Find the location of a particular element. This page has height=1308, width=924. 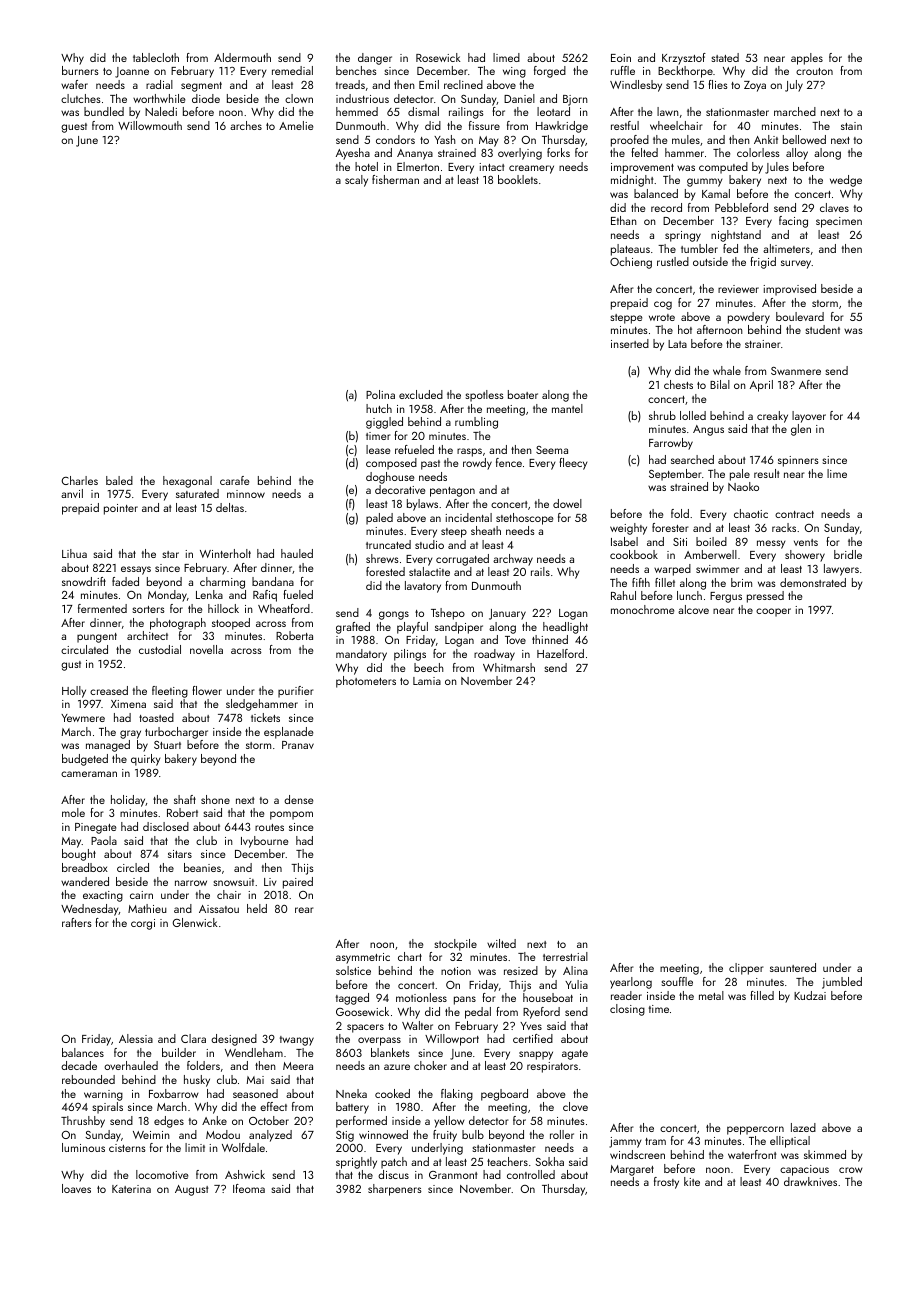

chart is located at coordinates (410, 956).
